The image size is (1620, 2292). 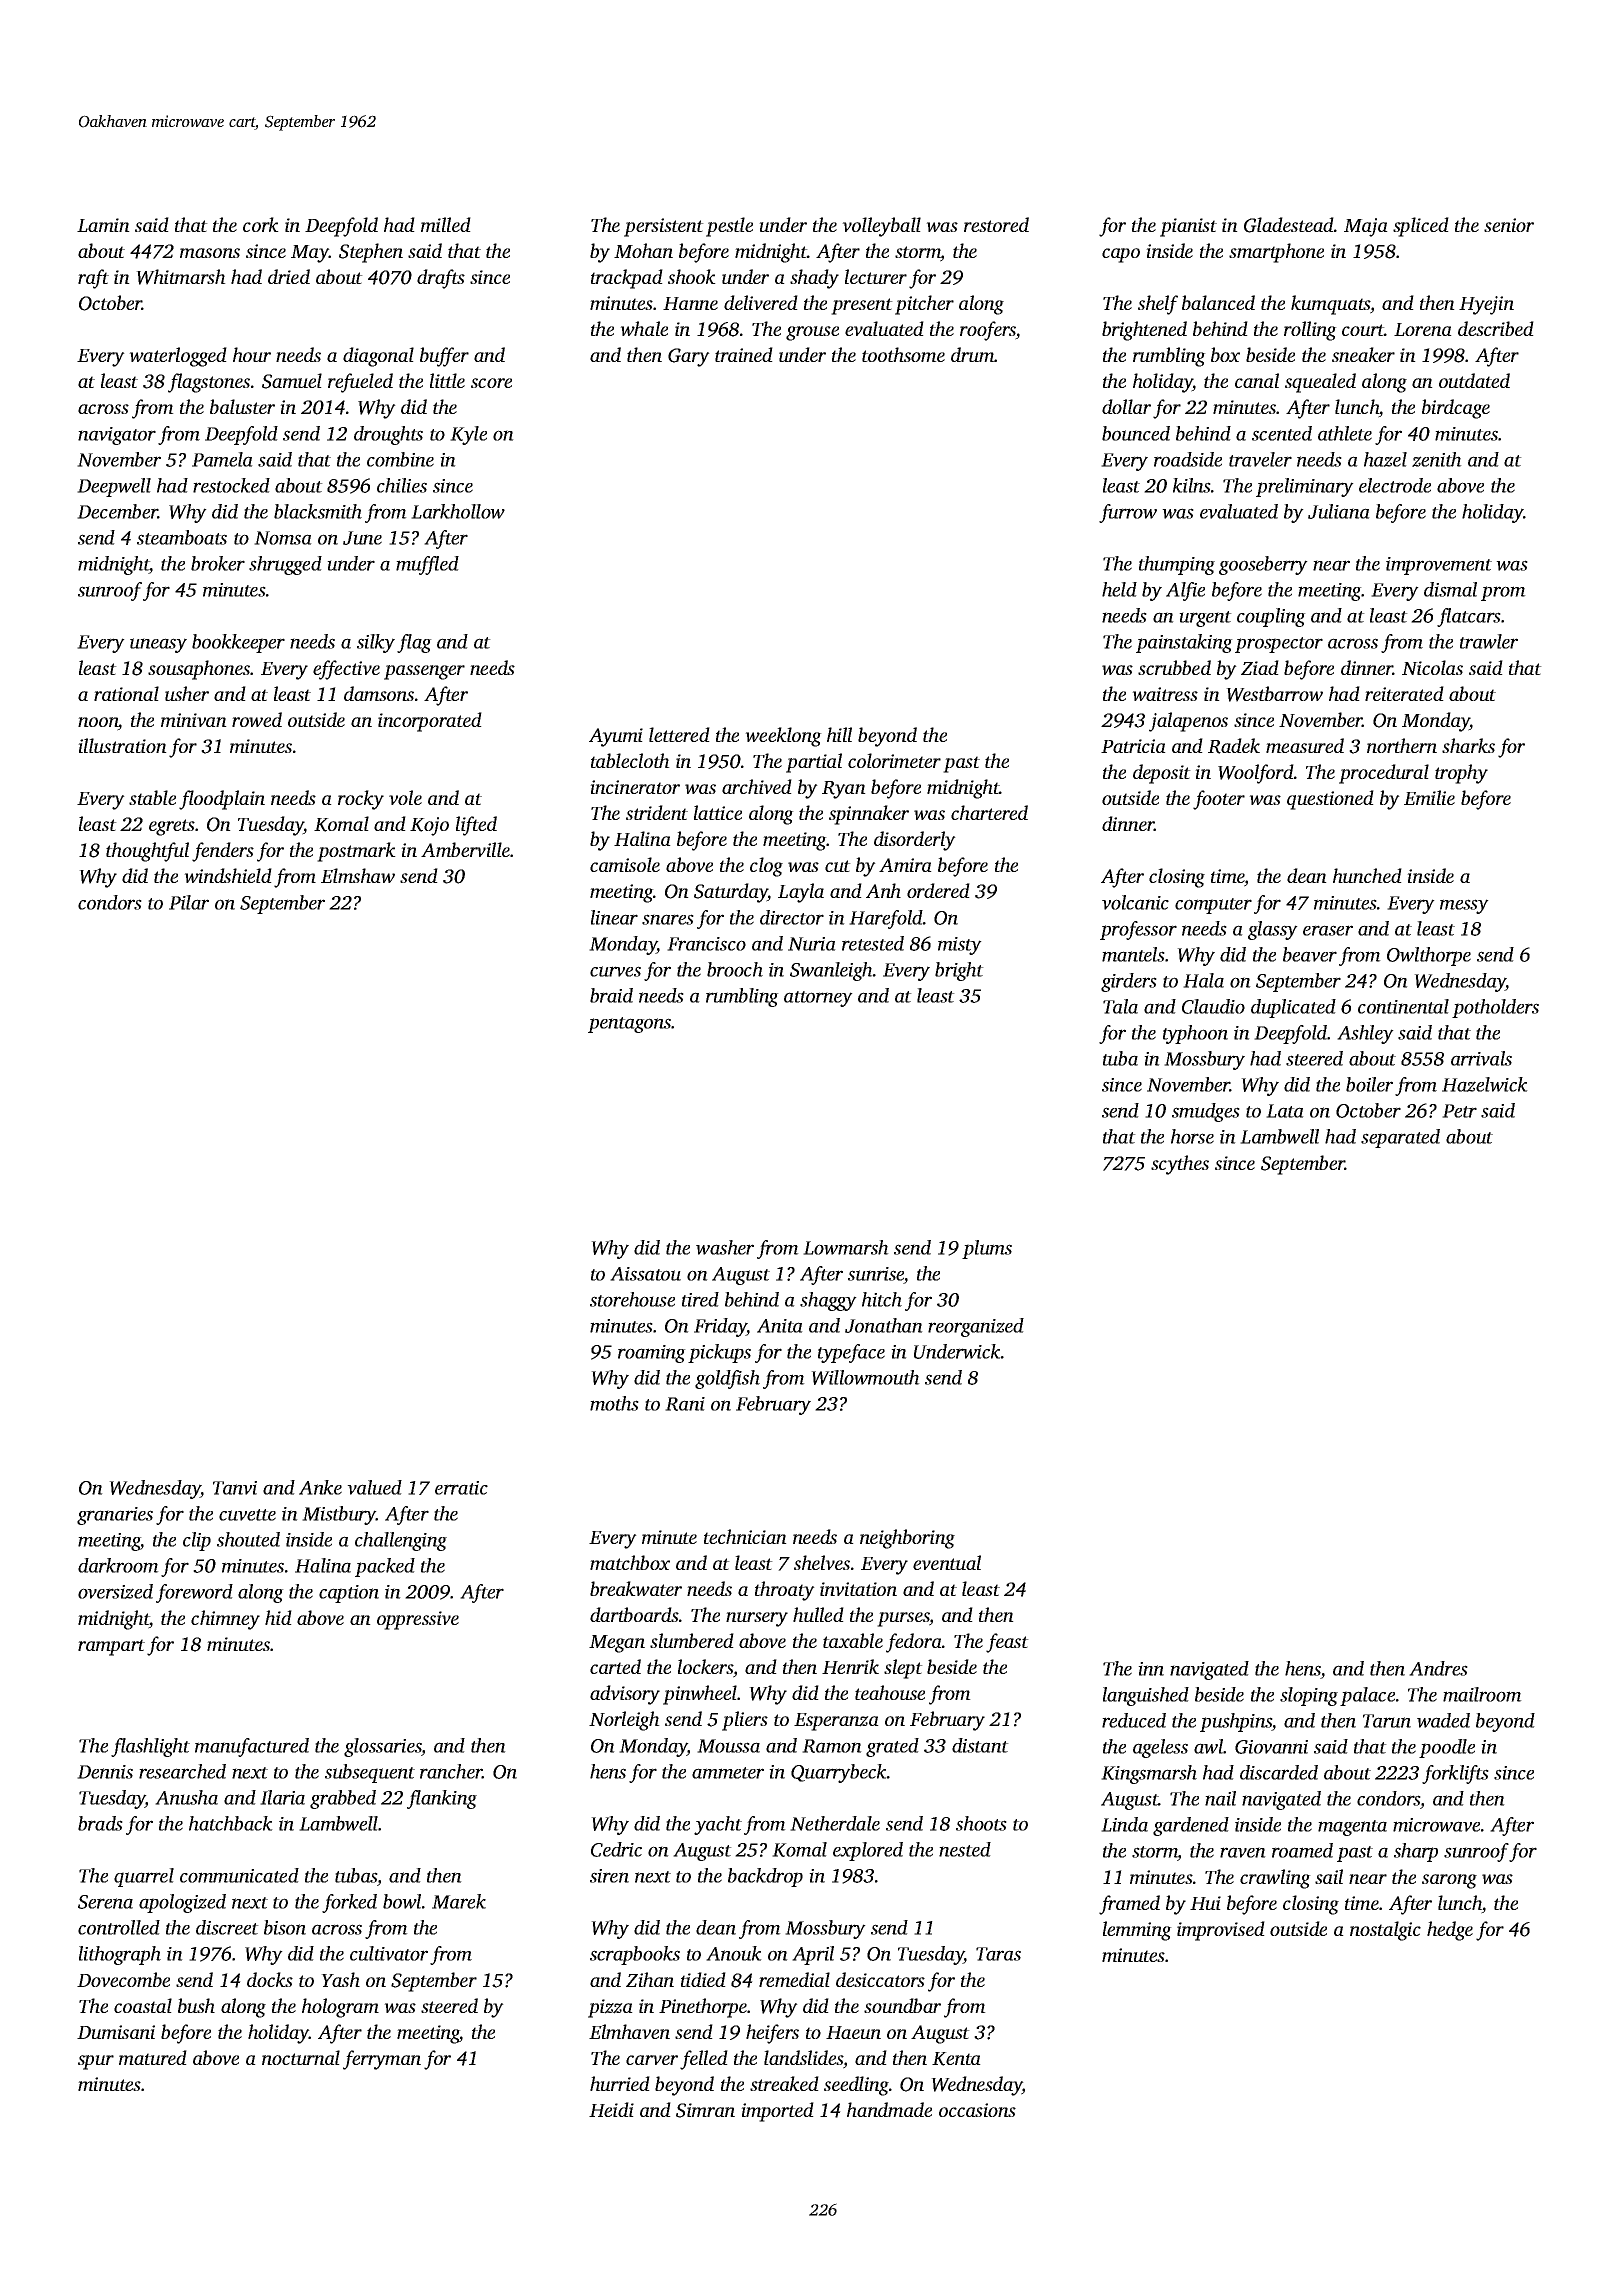 I want to click on spur, so click(x=96, y=2062).
